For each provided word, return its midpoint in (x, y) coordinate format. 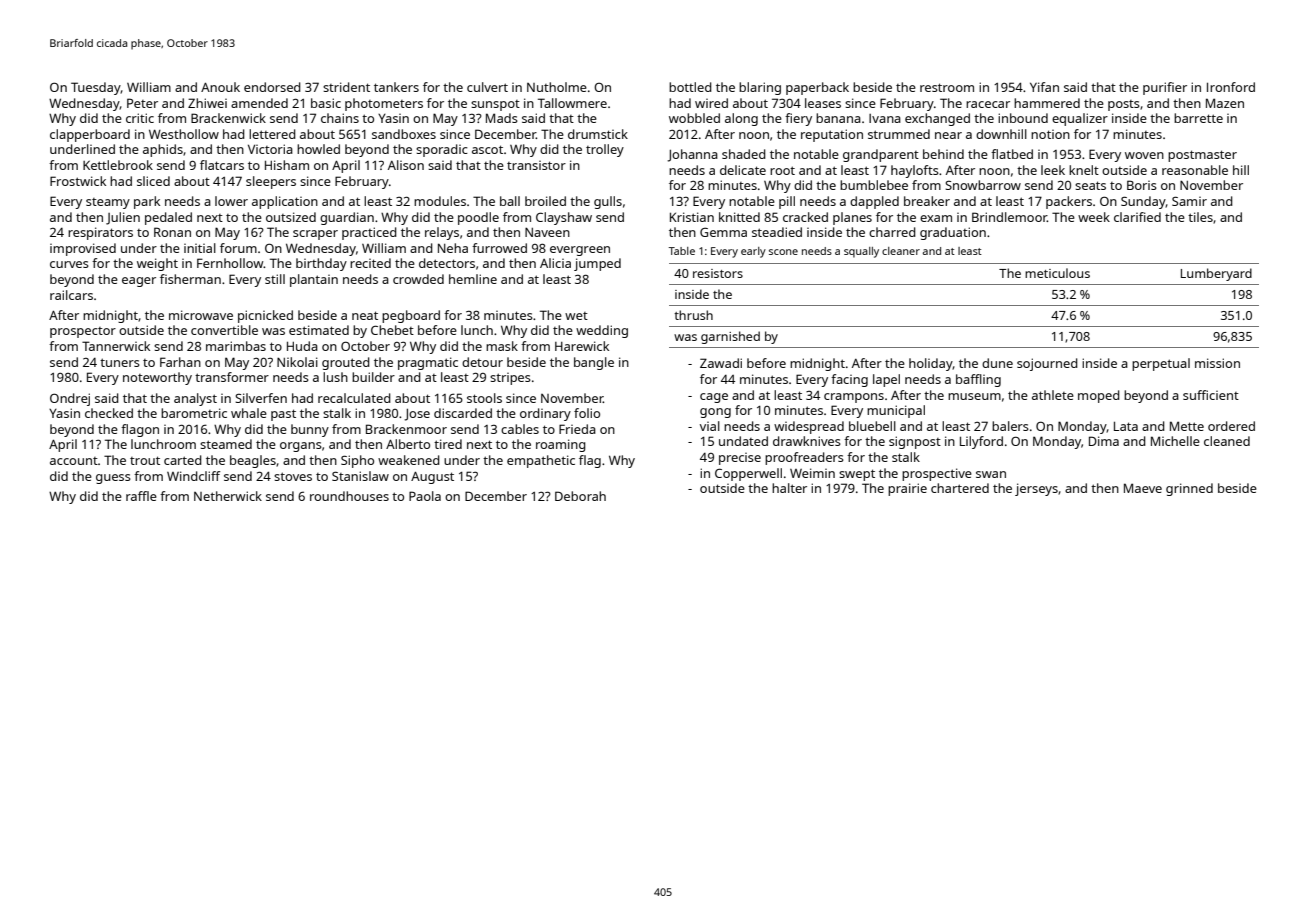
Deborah (580, 496)
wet (576, 316)
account (74, 461)
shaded (744, 154)
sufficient (1211, 395)
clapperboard (90, 135)
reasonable (1195, 170)
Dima (1104, 441)
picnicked (265, 316)
